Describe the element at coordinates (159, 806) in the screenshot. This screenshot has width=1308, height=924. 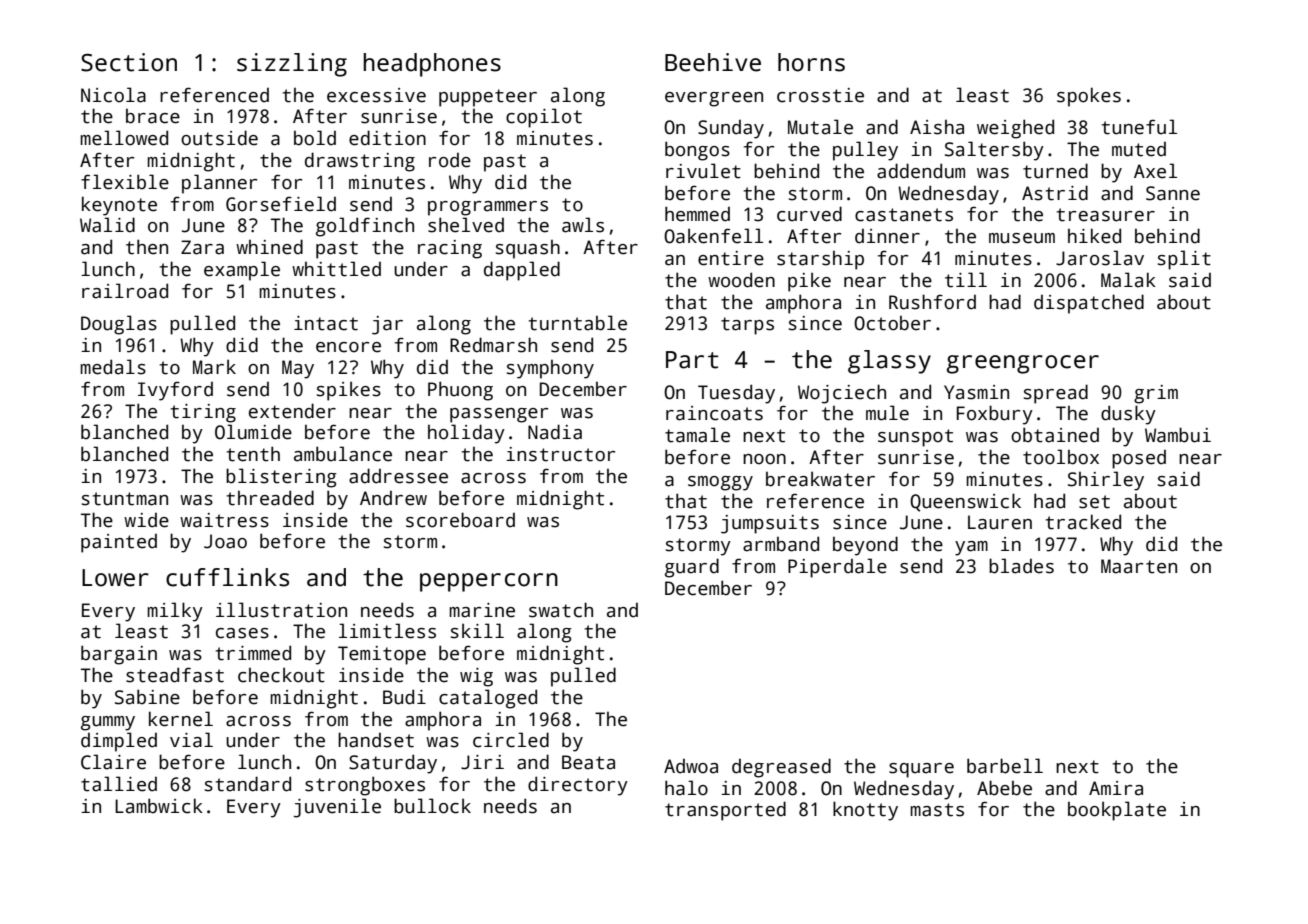
I see `Lambwick` at that location.
